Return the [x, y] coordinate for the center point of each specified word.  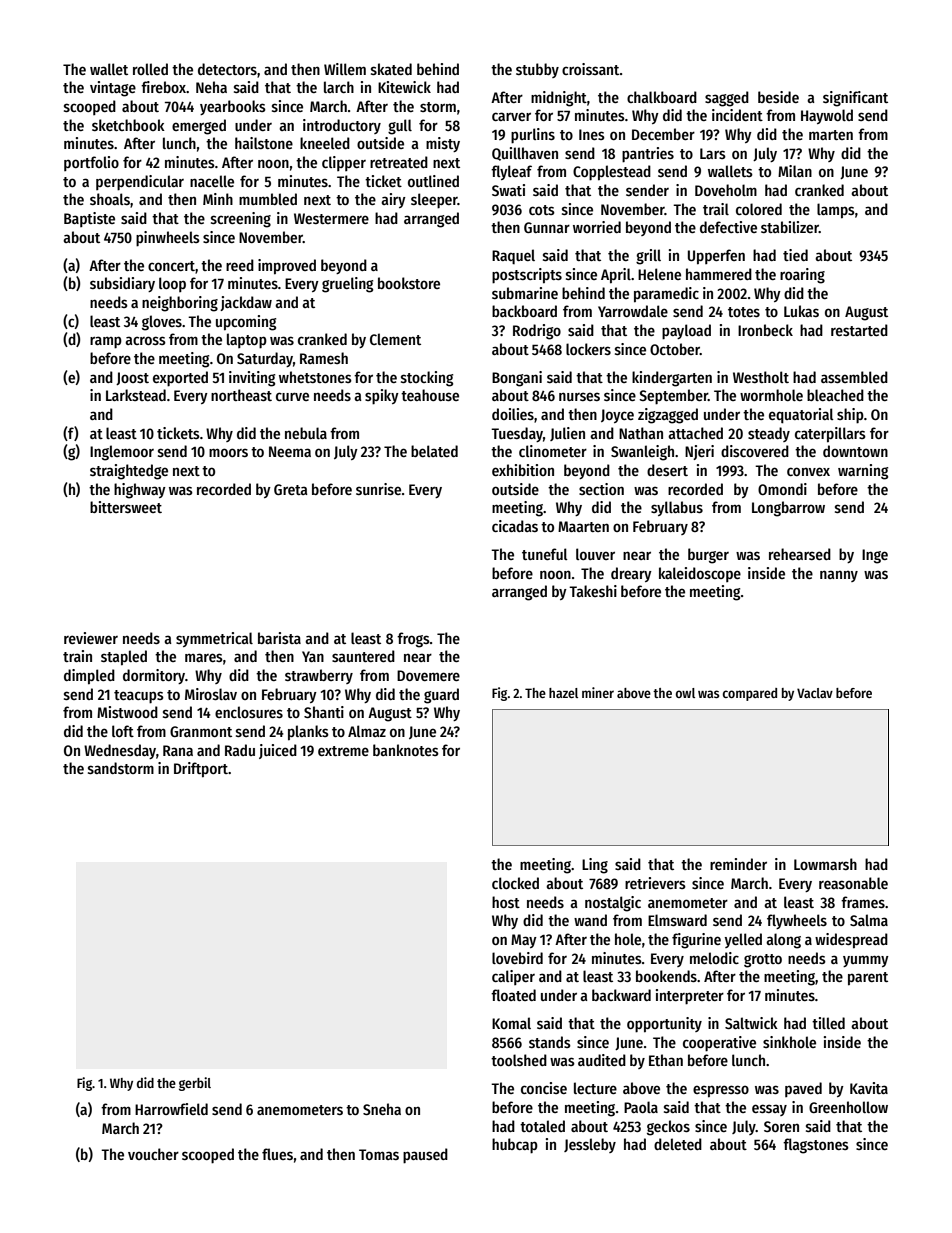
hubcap [515, 1146]
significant [855, 99]
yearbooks [233, 107]
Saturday [265, 359]
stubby [537, 70]
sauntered [363, 656]
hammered [719, 274]
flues [277, 1154]
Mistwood [127, 712]
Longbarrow [788, 509]
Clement [395, 339]
